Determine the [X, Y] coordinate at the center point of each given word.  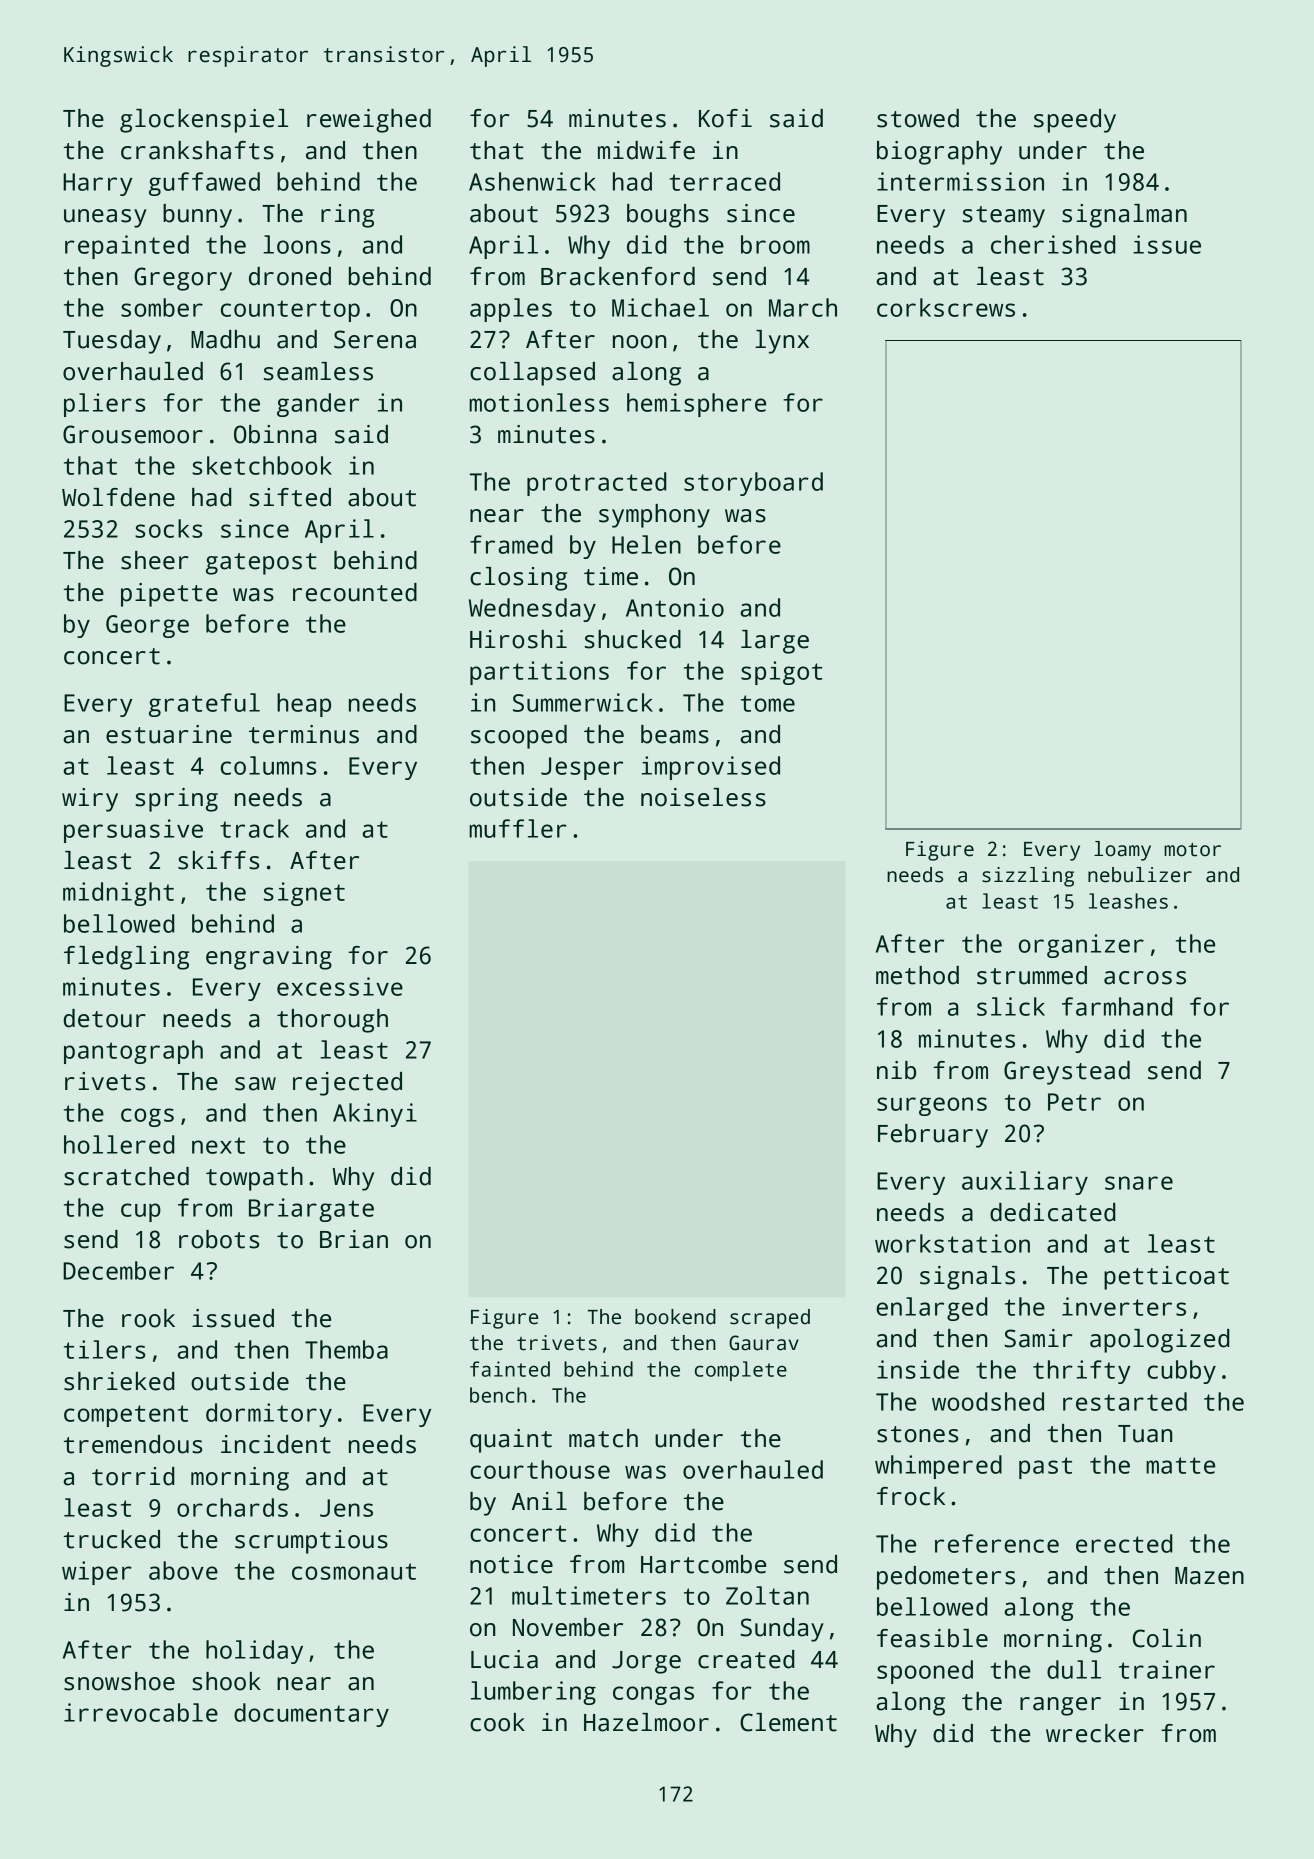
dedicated [1053, 1212]
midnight [118, 894]
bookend [675, 1317]
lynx [782, 342]
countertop [290, 311]
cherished [1053, 244]
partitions [539, 673]
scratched [126, 1176]
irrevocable [141, 1712]
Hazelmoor [646, 1722]
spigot [781, 673]
